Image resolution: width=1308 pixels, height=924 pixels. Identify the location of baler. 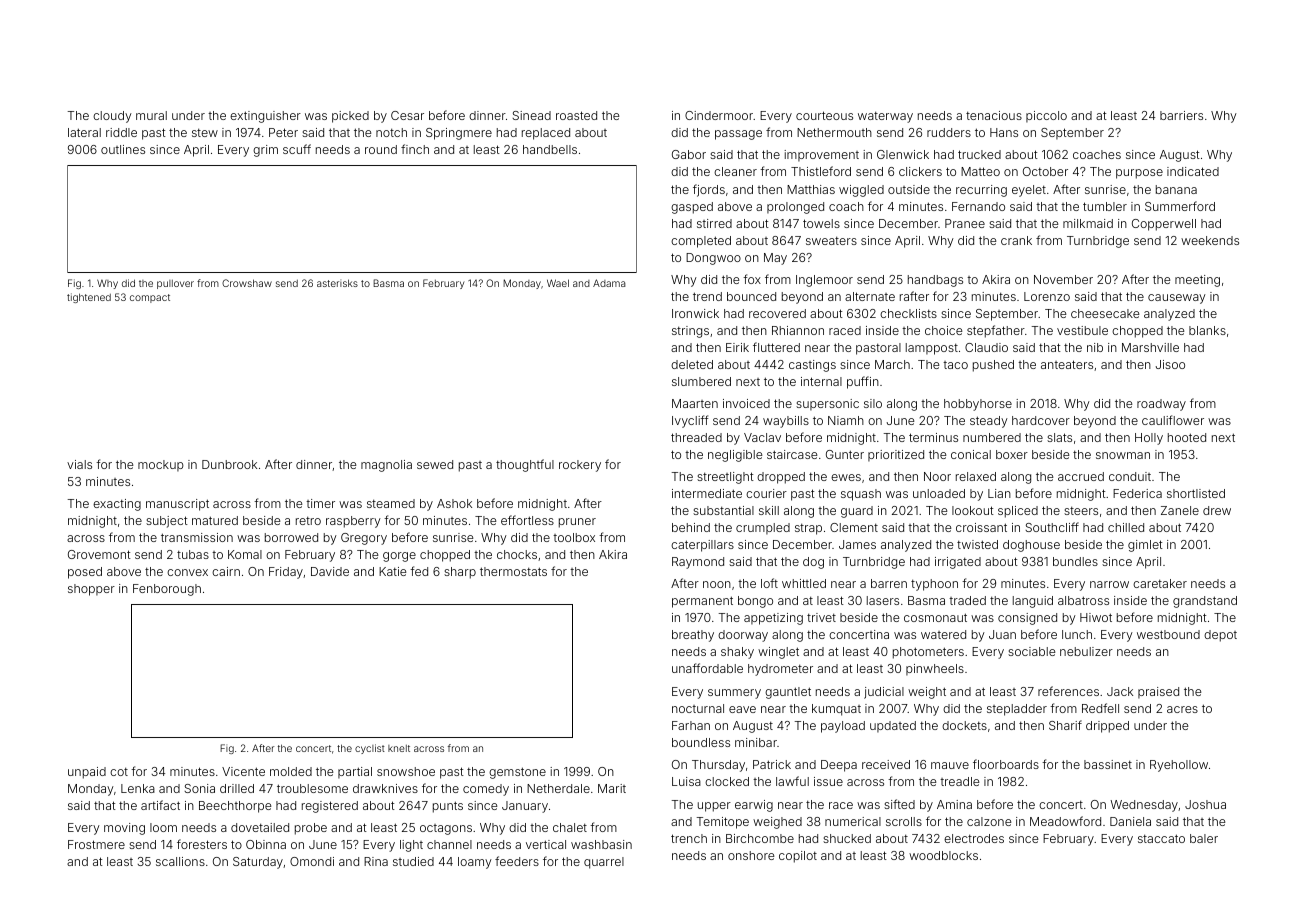
(1204, 838).
